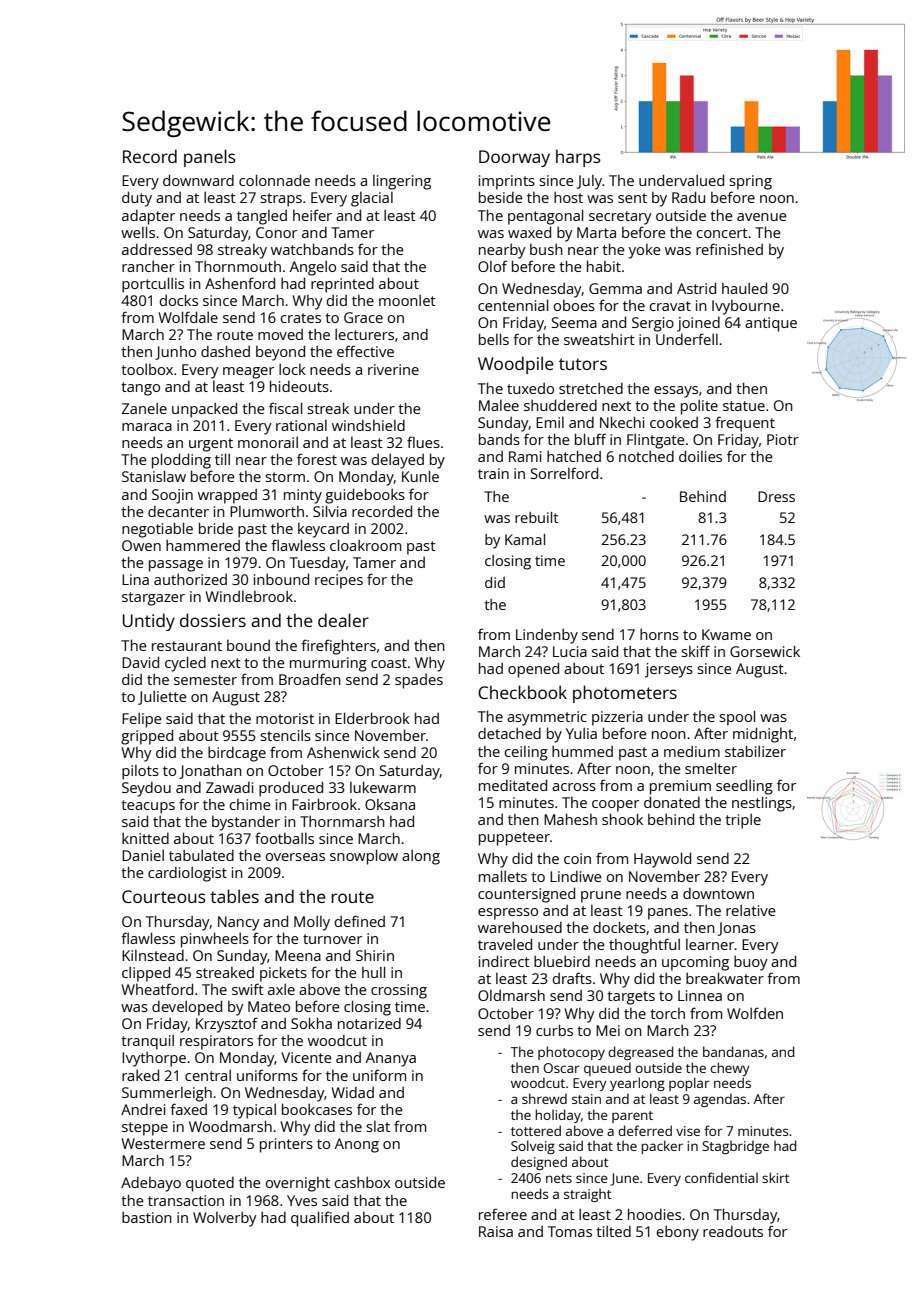 The image size is (924, 1308). Describe the element at coordinates (140, 772) in the screenshot. I see `pilots` at that location.
